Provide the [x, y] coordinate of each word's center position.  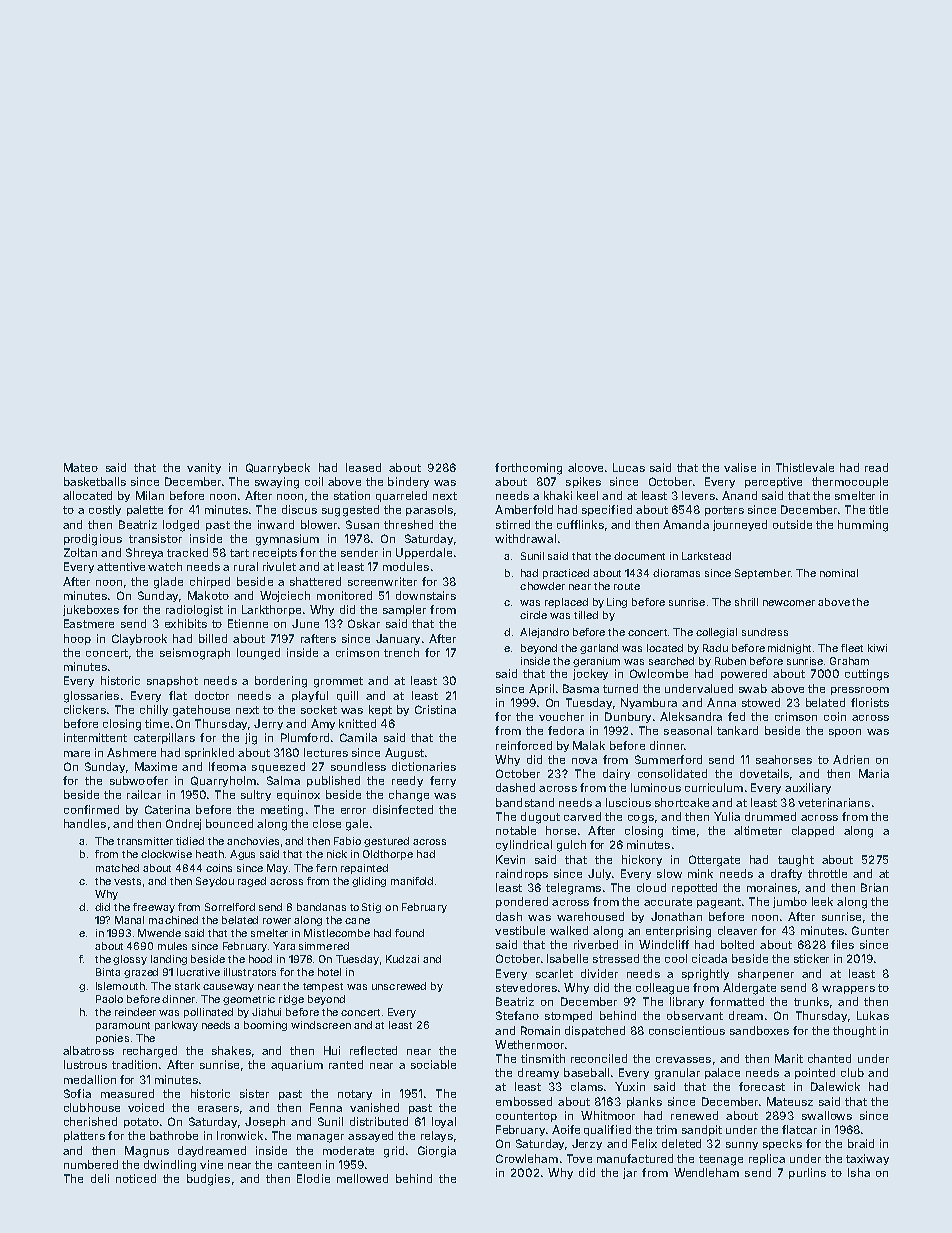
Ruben [730, 661]
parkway [176, 1026]
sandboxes [759, 1030]
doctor [212, 695]
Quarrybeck [278, 468]
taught [796, 861]
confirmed [91, 809]
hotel [329, 972]
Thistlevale [805, 467]
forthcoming [528, 469]
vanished [374, 1107]
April [541, 689]
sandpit [702, 1130]
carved [582, 816]
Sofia [77, 1093]
